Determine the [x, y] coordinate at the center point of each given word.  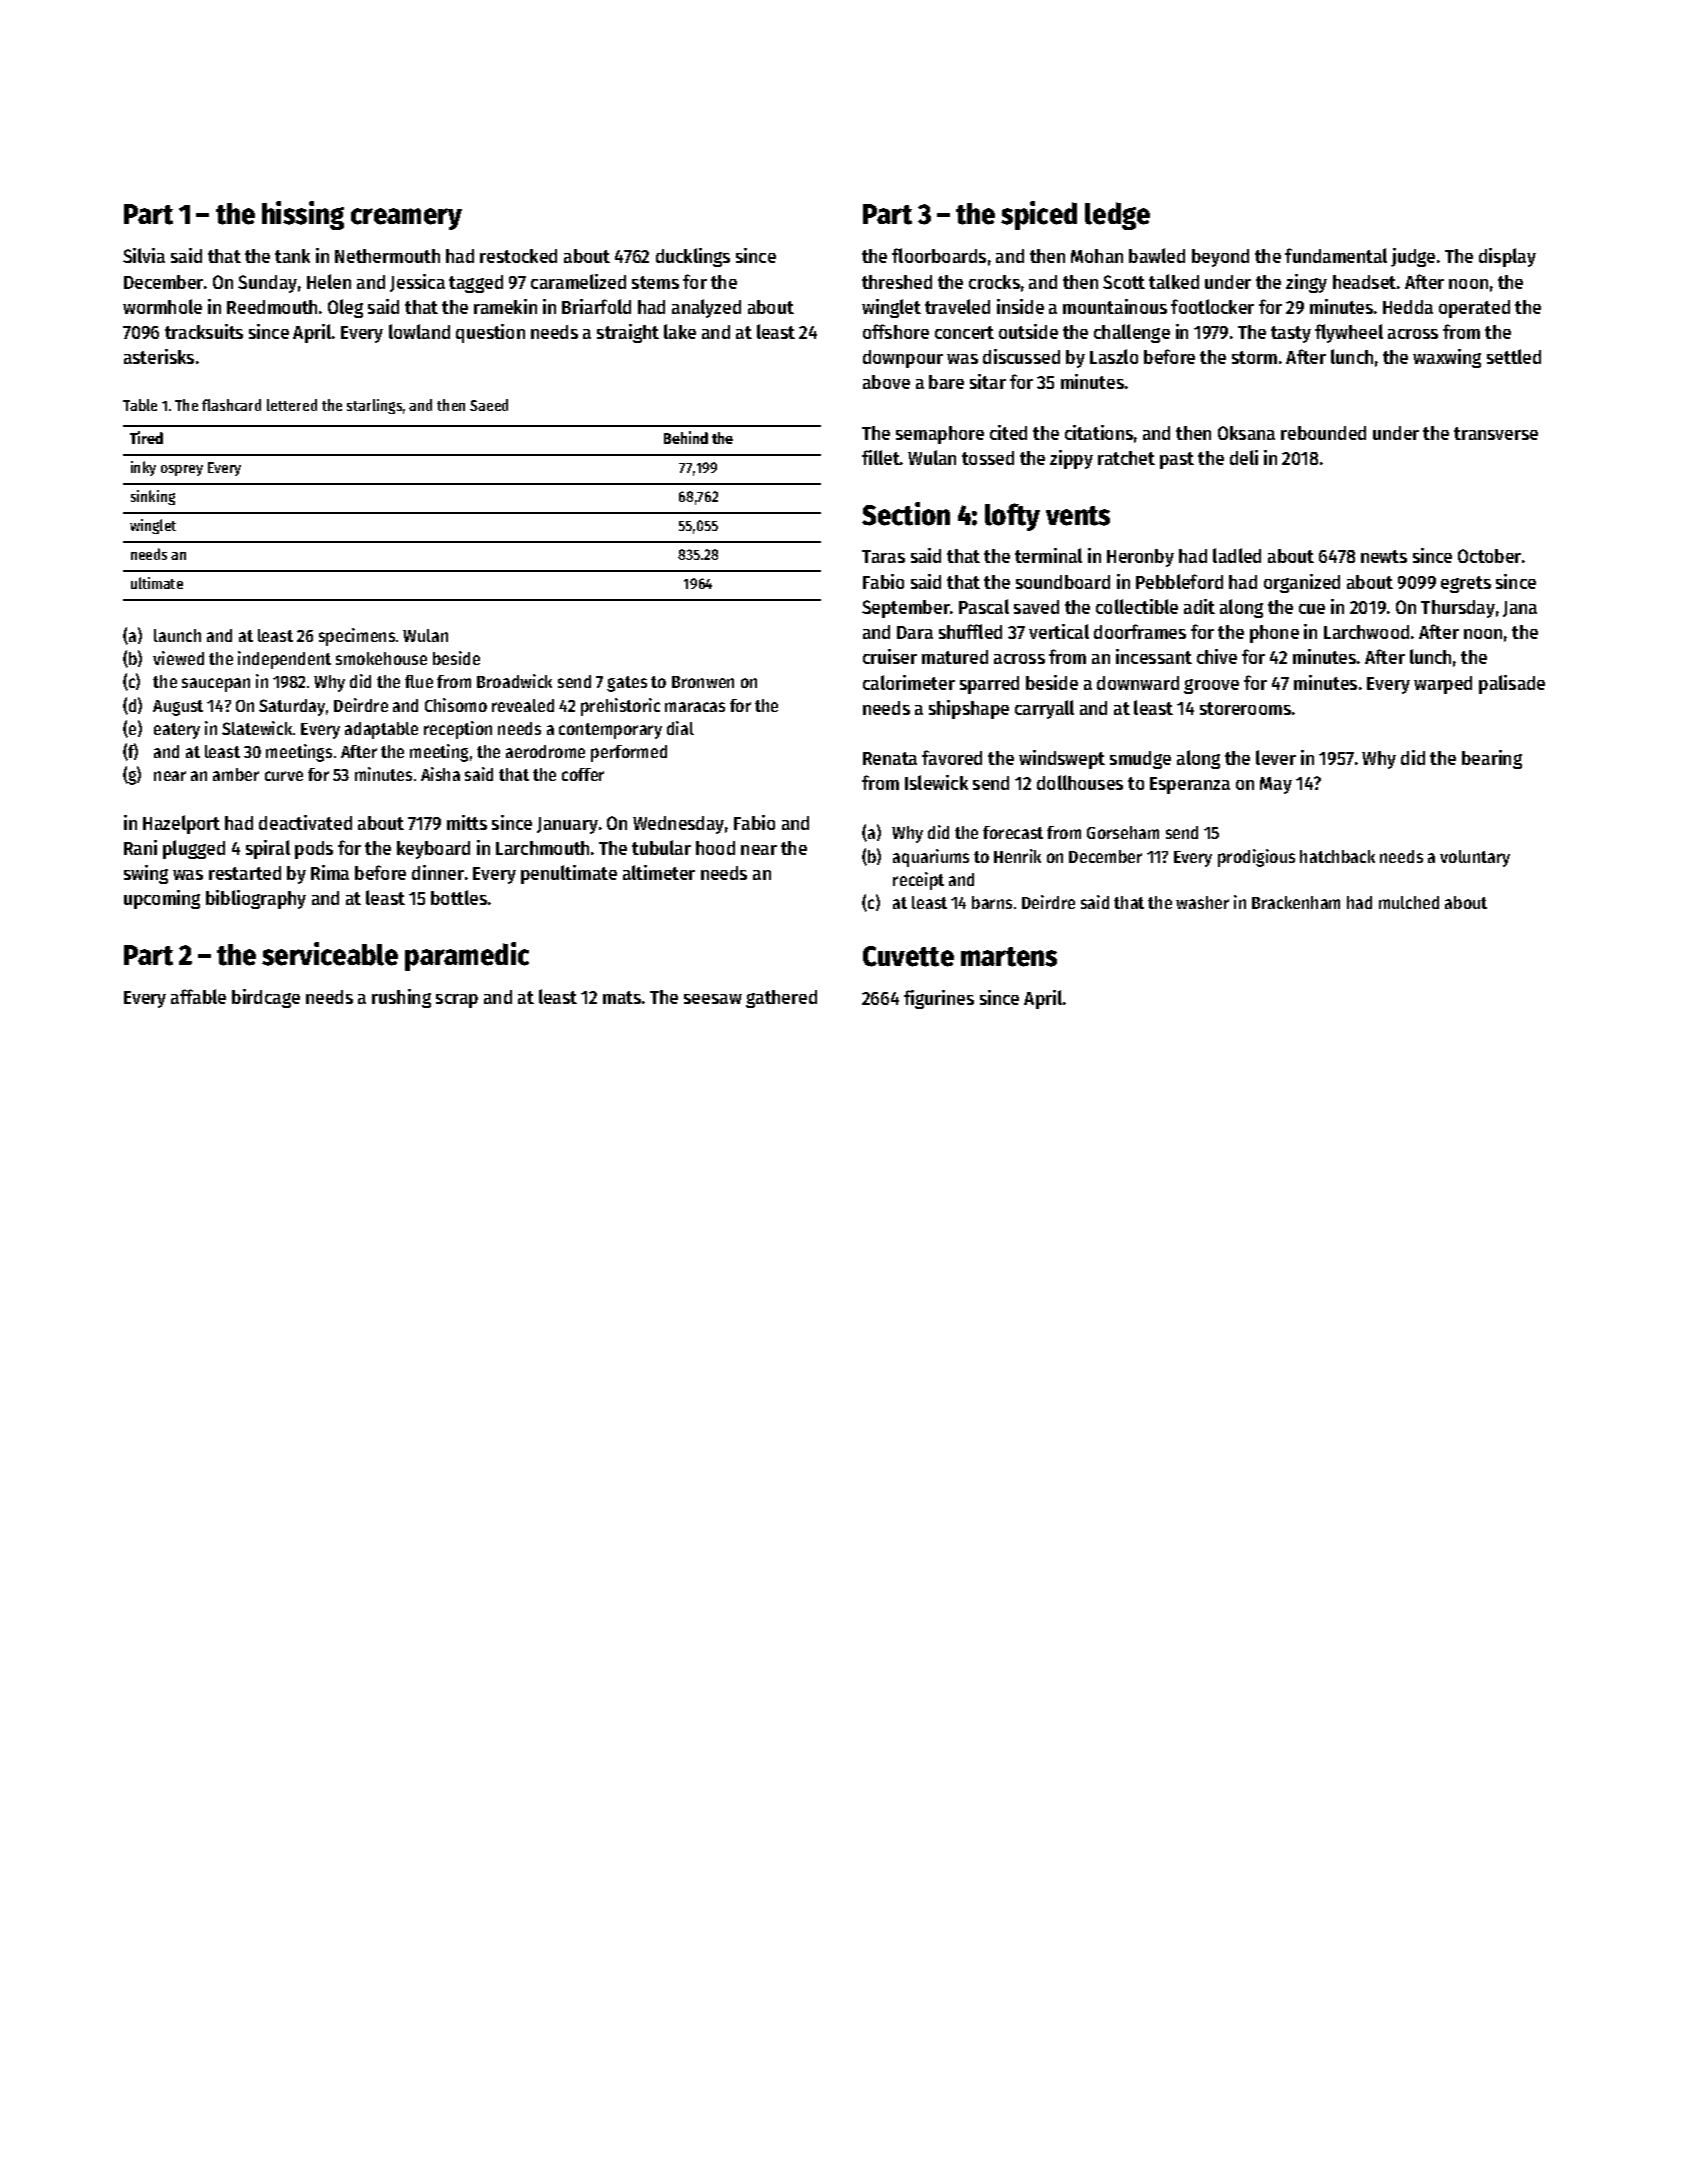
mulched [1409, 902]
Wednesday [678, 825]
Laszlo [1114, 356]
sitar [988, 381]
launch [177, 635]
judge [1413, 257]
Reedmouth [272, 307]
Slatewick [257, 728]
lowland [419, 331]
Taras [883, 556]
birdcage [266, 998]
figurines [939, 999]
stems [655, 282]
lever [1276, 757]
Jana [1520, 609]
